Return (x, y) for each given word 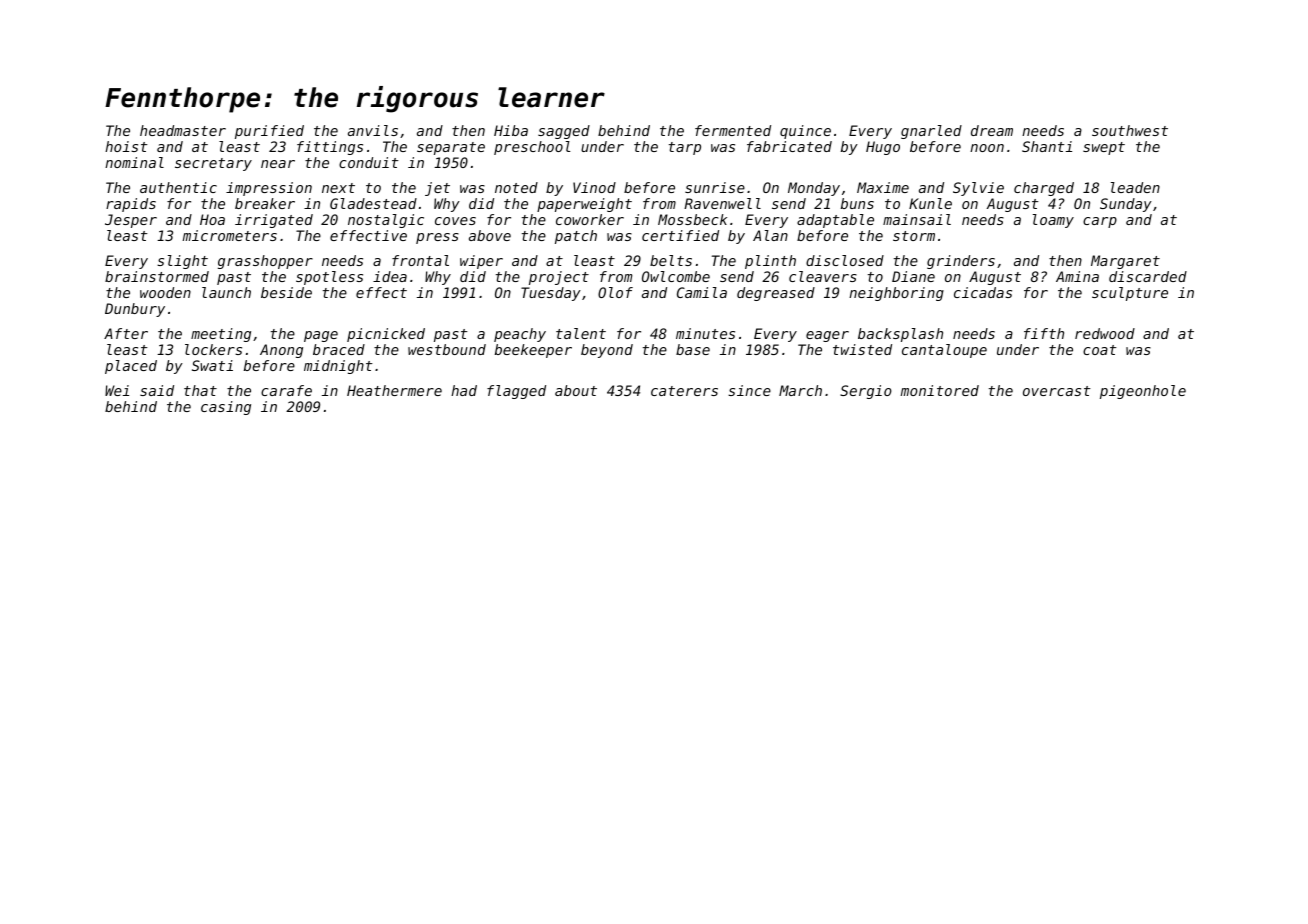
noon (987, 148)
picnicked (386, 335)
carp (1100, 222)
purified (269, 132)
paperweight (584, 205)
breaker (265, 203)
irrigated (274, 221)
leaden (1135, 187)
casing (226, 408)
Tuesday (551, 294)
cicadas (983, 292)
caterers (684, 391)
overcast (1057, 391)
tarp (685, 148)
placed (131, 367)
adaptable (835, 221)
